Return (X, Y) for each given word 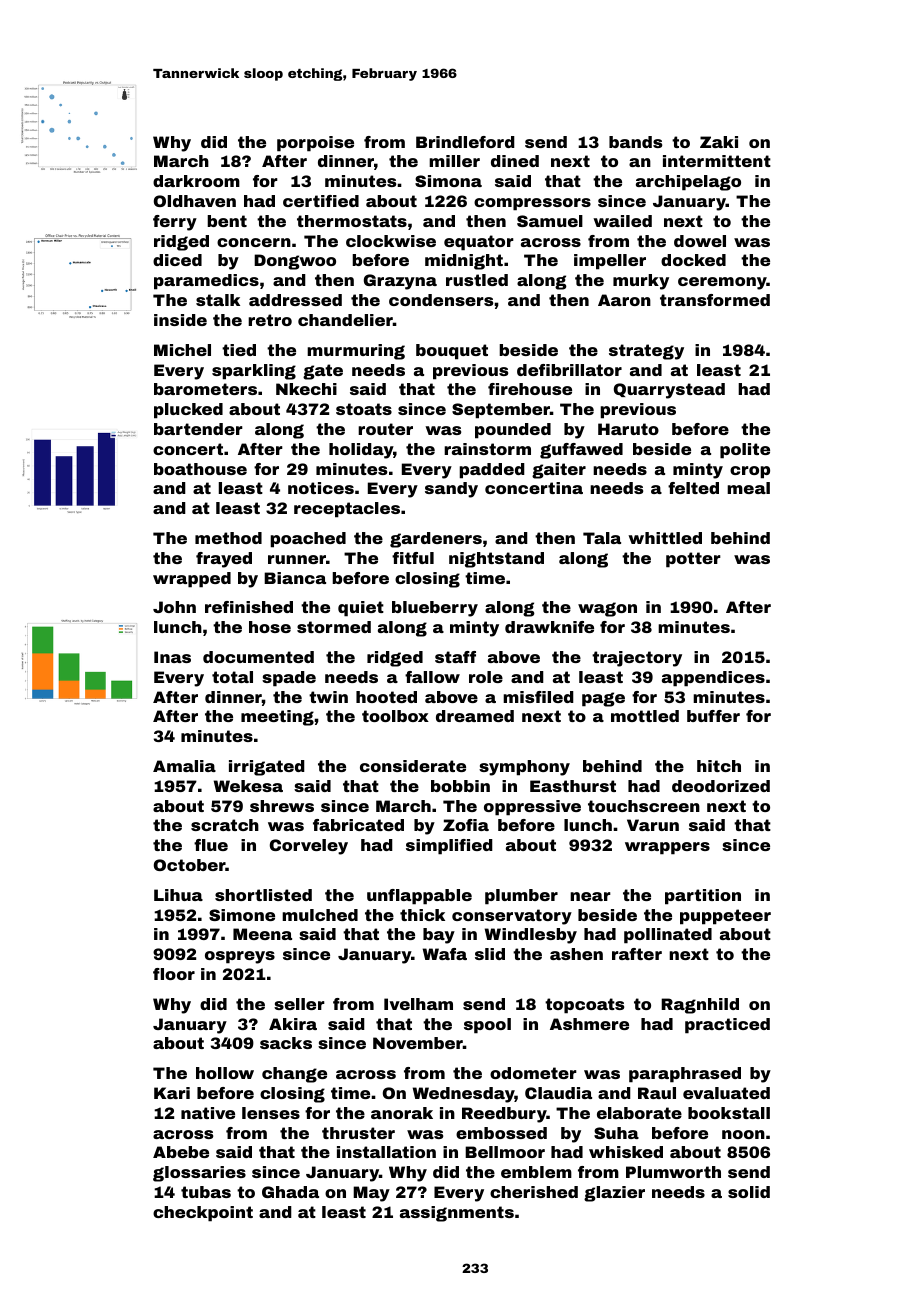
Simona (448, 181)
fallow (432, 677)
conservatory (512, 917)
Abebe (181, 1152)
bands (635, 142)
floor (174, 974)
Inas (172, 657)
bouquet (452, 352)
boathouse (200, 469)
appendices (713, 679)
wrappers (667, 848)
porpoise (315, 144)
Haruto (628, 429)
